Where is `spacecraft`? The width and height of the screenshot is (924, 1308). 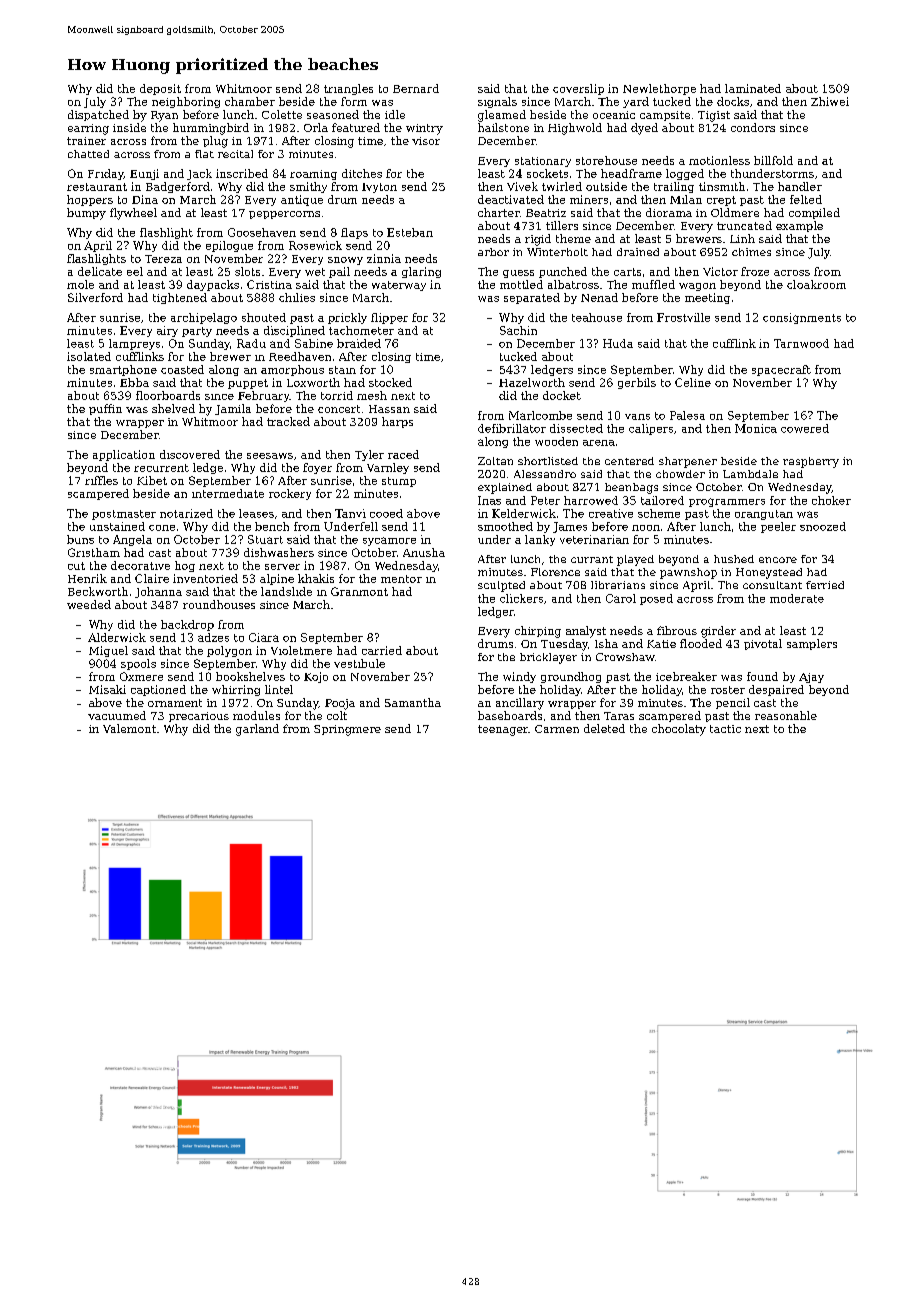
spacecraft is located at coordinates (781, 370).
